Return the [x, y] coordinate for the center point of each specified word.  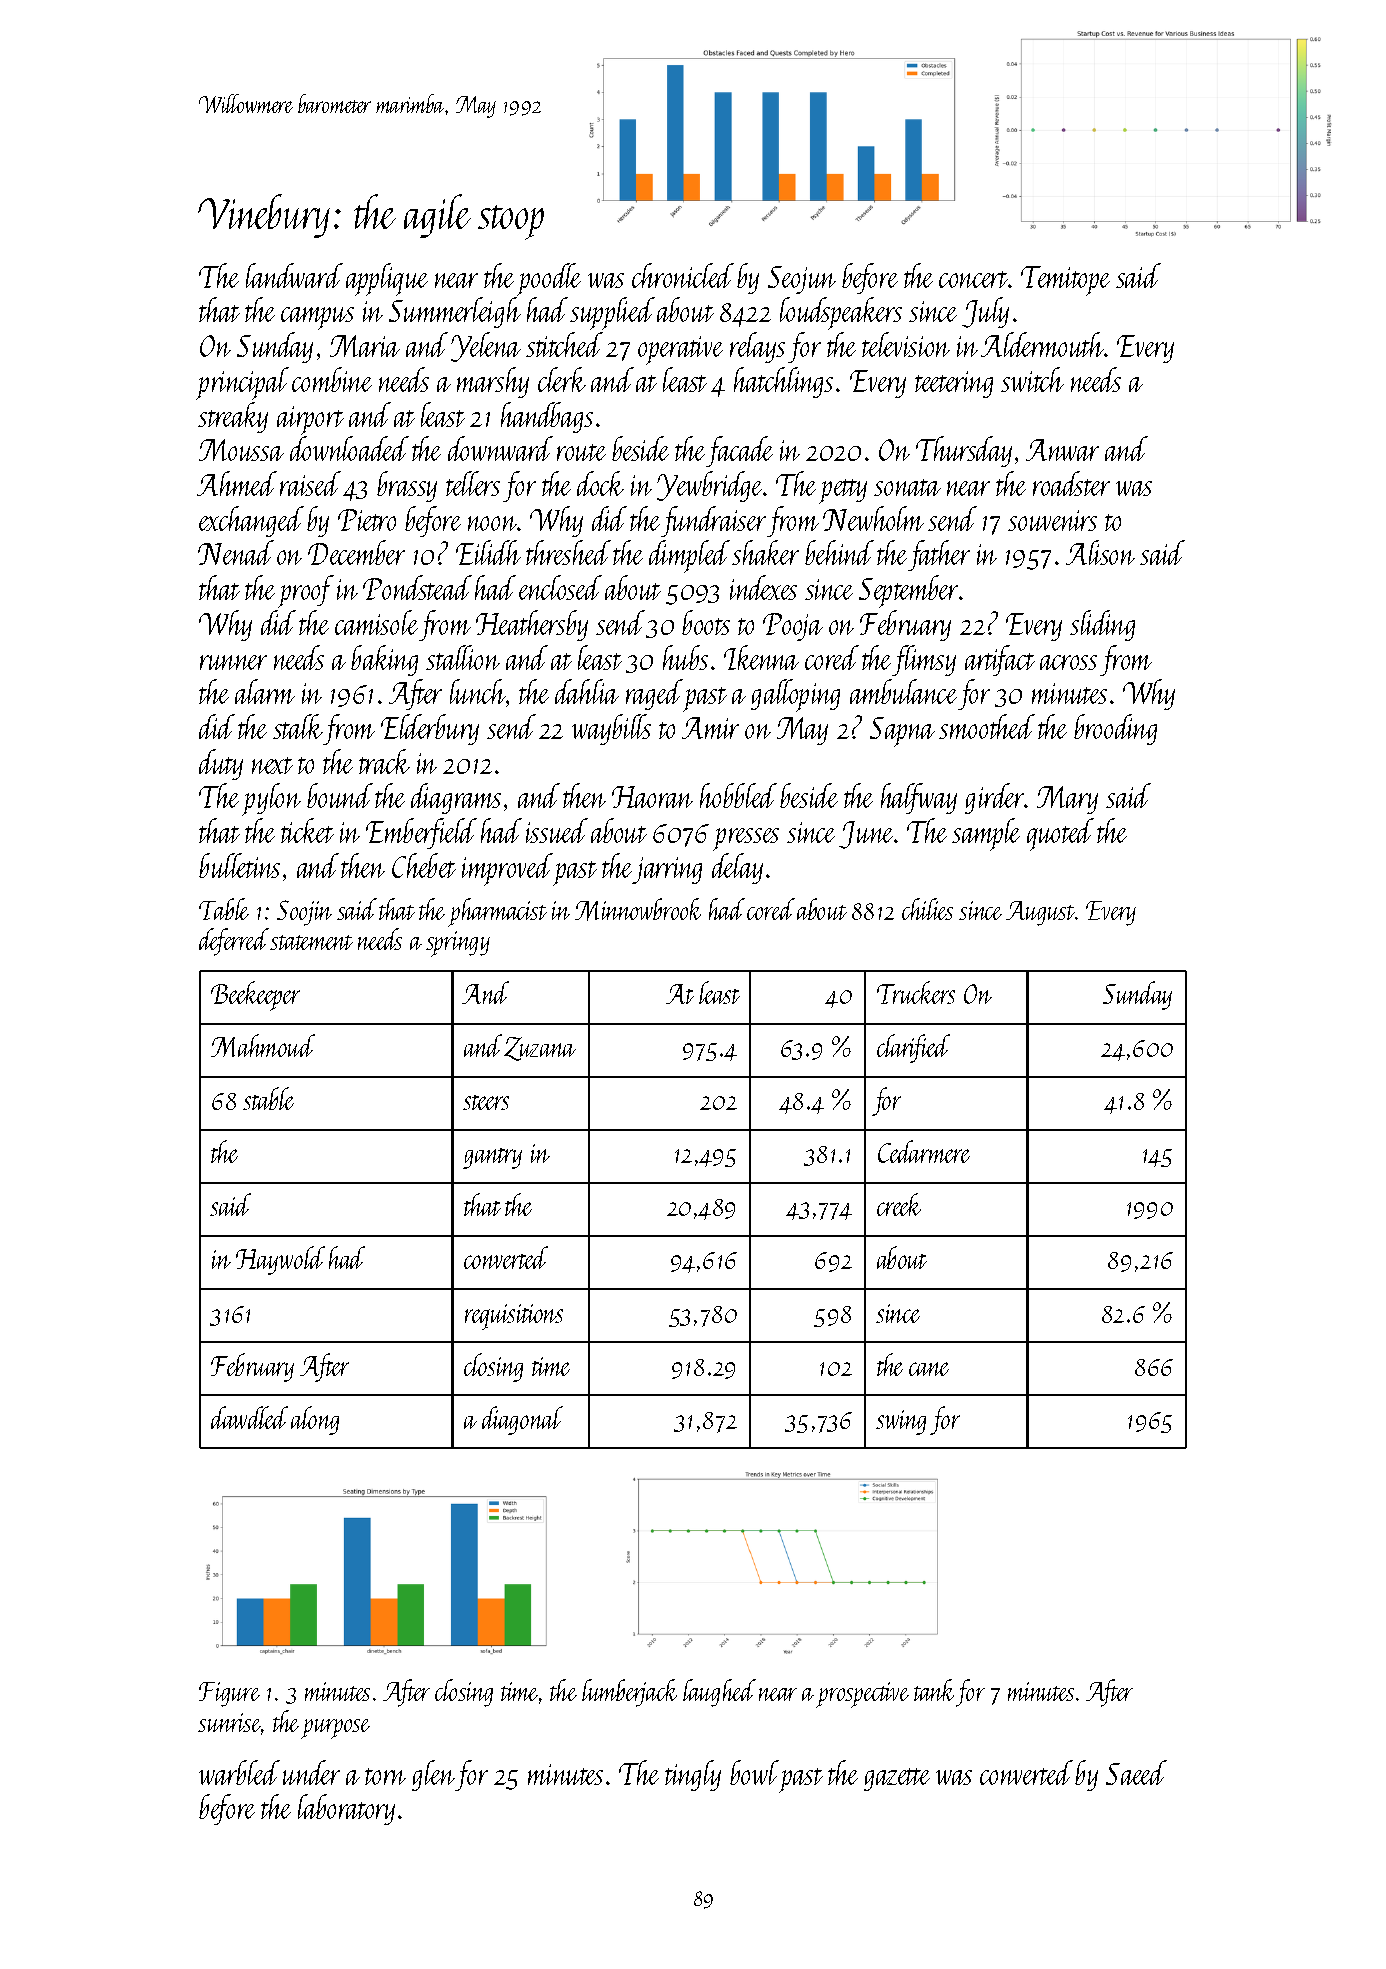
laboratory [346, 1809]
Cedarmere [924, 1151]
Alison [1100, 552]
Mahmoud [263, 1045]
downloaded [349, 448]
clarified [913, 1048]
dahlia [587, 691]
